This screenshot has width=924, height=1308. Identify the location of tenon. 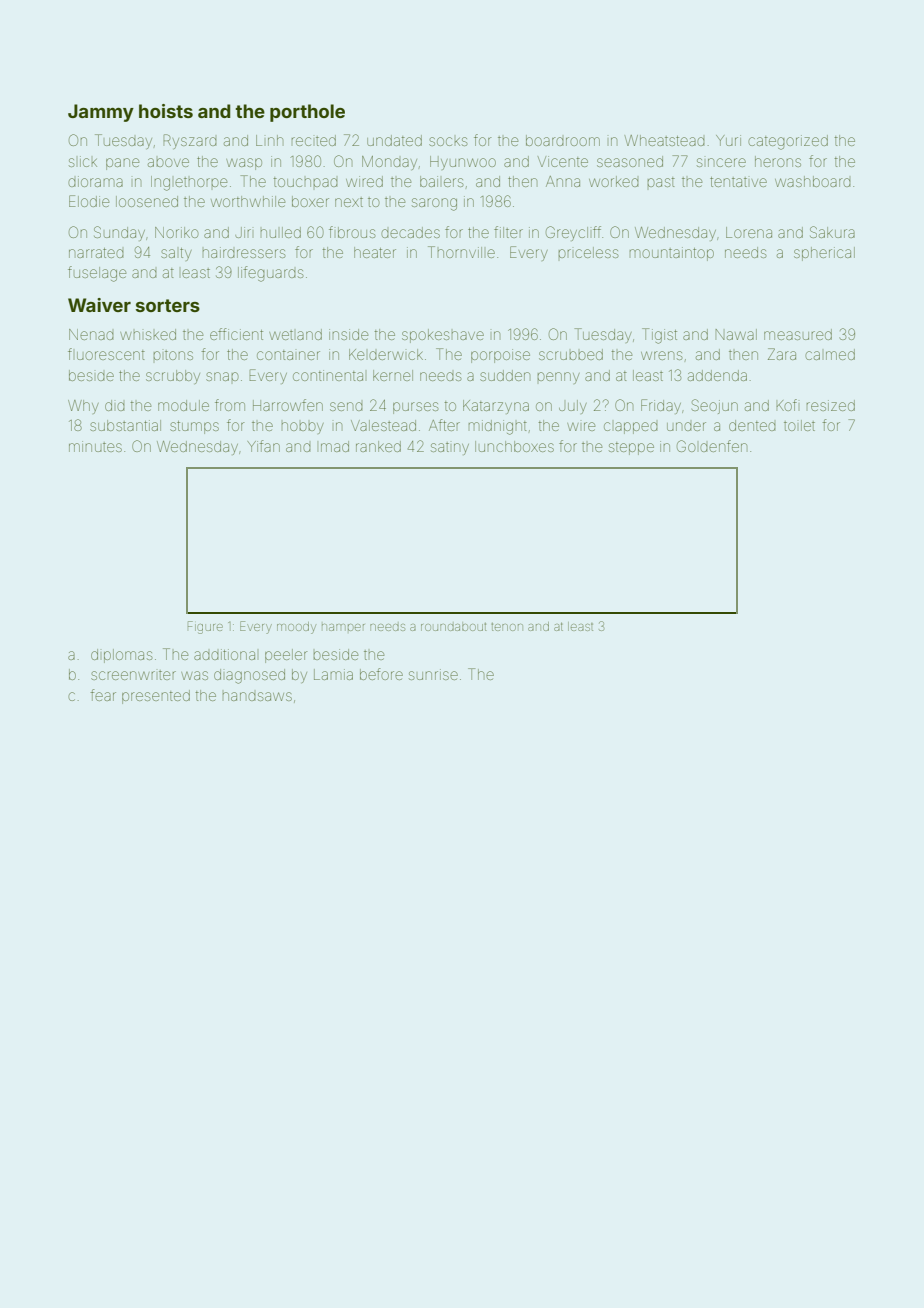
(507, 627).
